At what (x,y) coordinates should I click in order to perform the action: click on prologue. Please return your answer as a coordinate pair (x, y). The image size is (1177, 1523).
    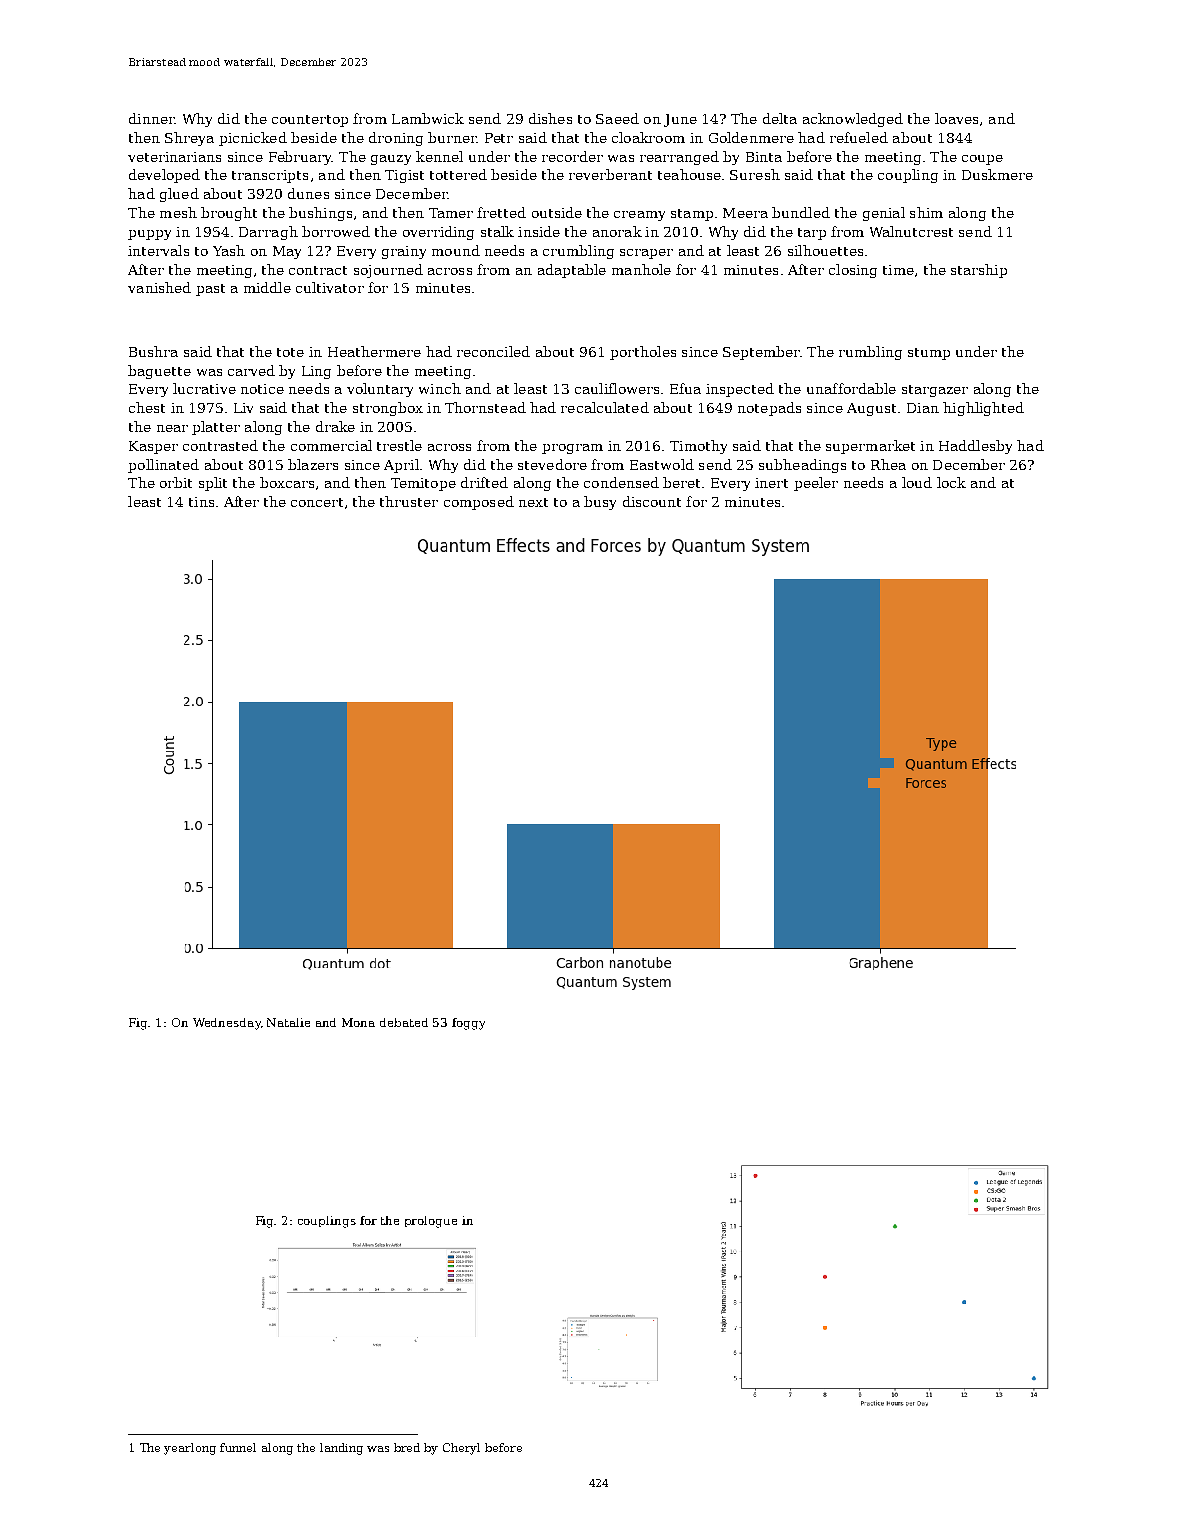
    Looking at the image, I should click on (431, 1222).
